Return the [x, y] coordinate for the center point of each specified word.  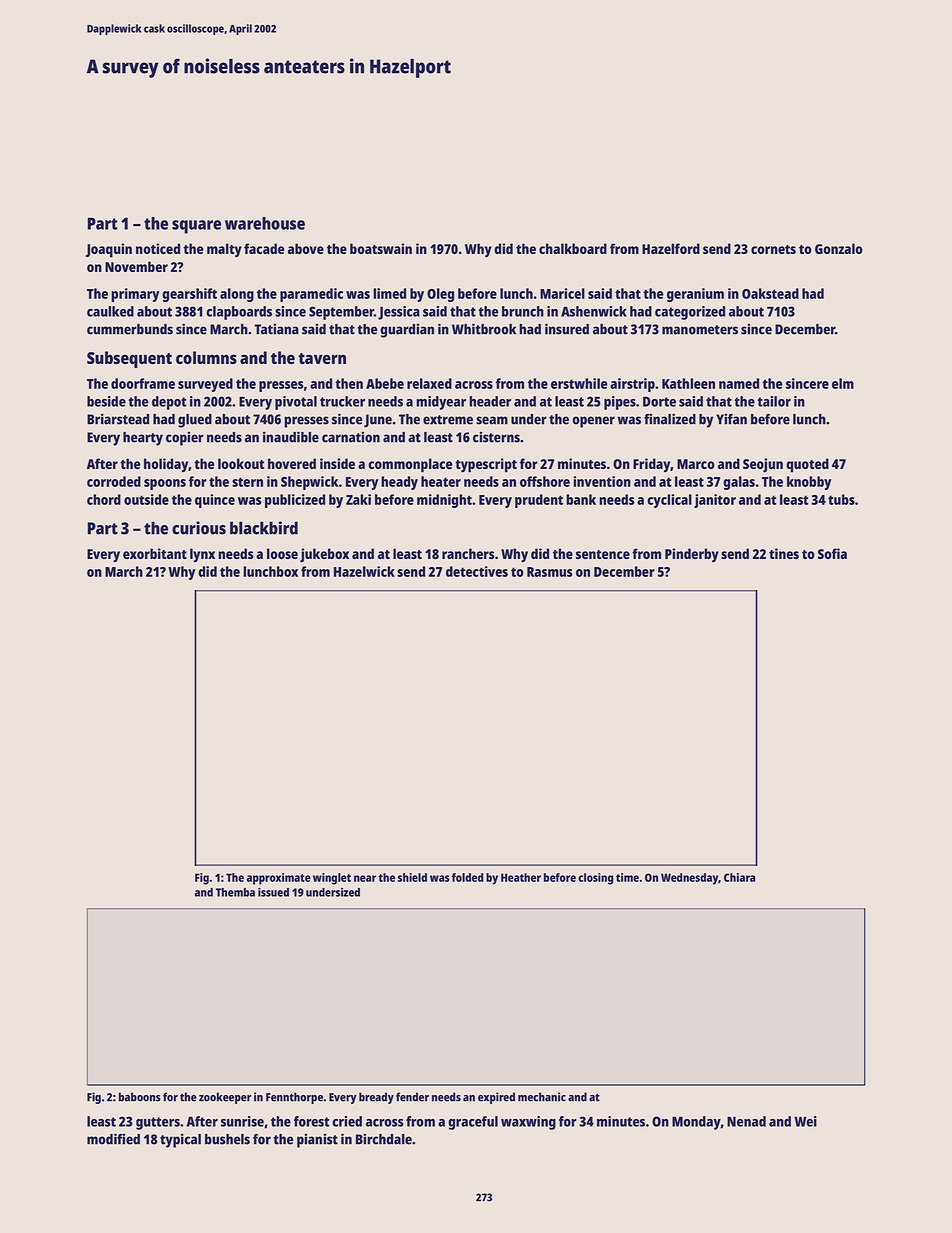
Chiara [739, 877]
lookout [241, 463]
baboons [140, 1097]
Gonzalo [839, 248]
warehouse [265, 223]
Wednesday [690, 879]
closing [595, 879]
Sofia [832, 553]
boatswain [381, 248]
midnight [444, 501]
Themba [235, 892]
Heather [521, 877]
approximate [279, 879]
